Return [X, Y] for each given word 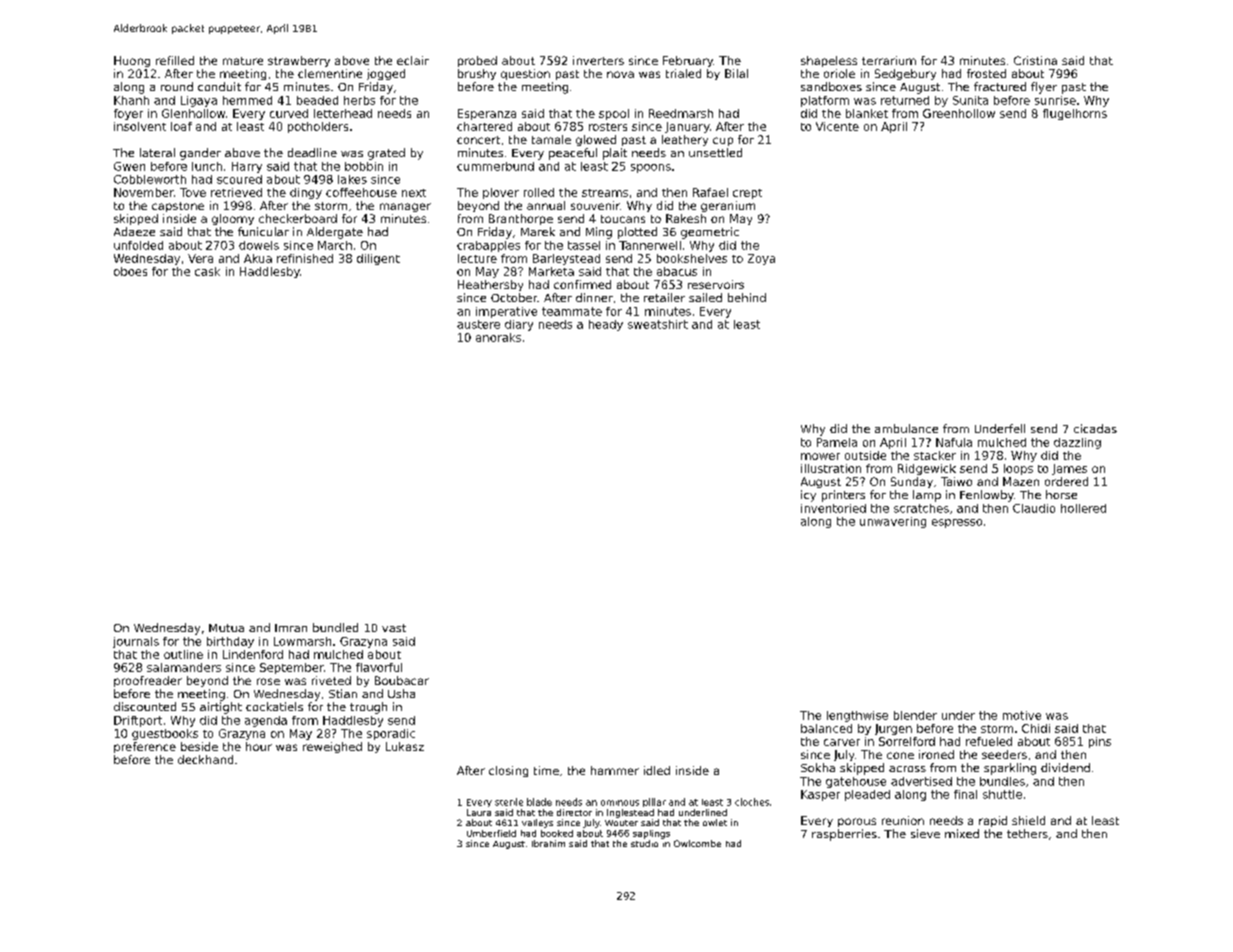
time [546, 770]
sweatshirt [658, 324]
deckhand [205, 759]
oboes [130, 271]
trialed [683, 73]
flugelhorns [1075, 114]
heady [606, 325]
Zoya [761, 259]
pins [1100, 742]
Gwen [129, 166]
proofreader [148, 681]
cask [207, 271]
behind [747, 297]
